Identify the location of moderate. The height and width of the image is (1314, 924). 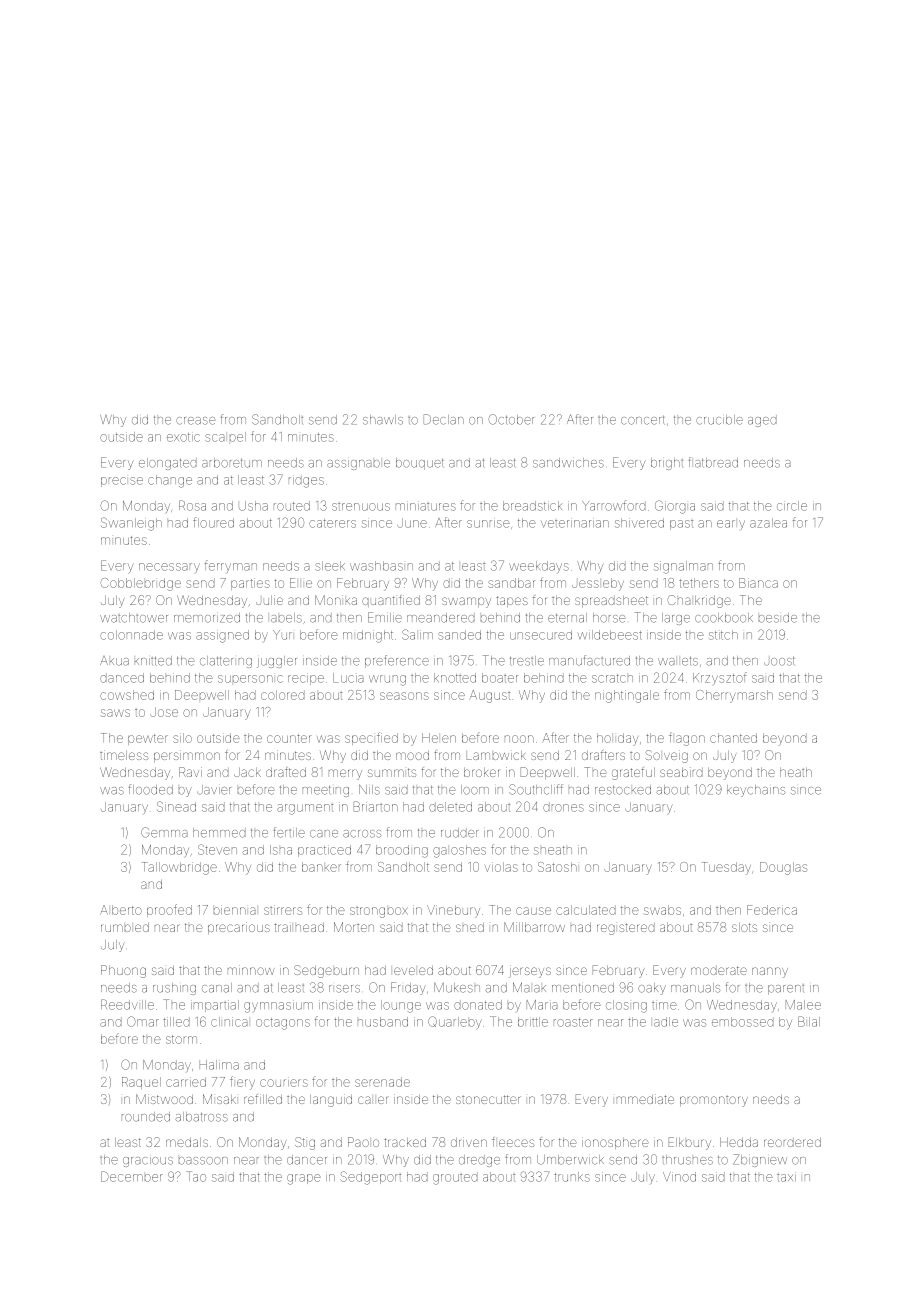
(719, 970).
